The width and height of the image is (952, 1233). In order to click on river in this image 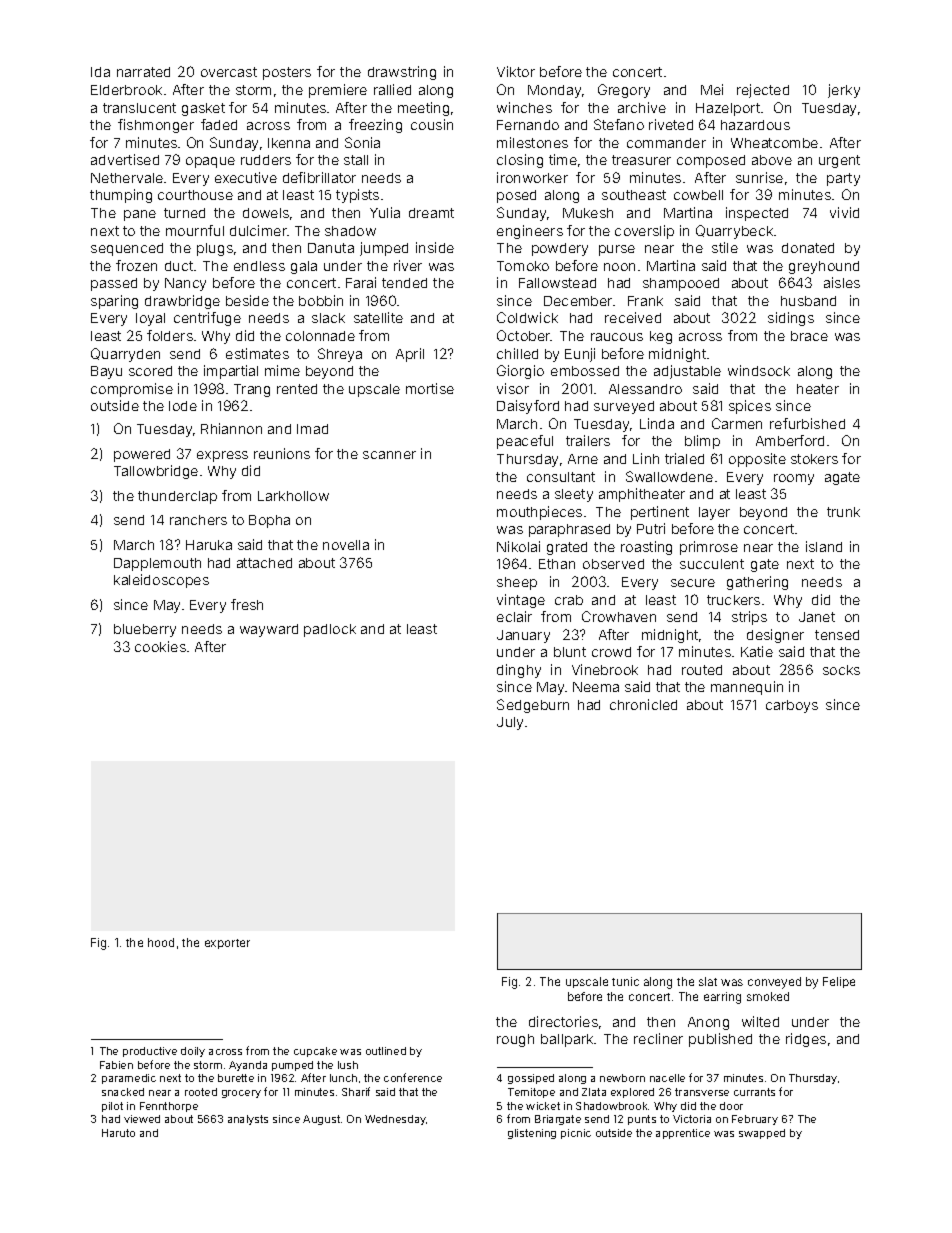, I will do `click(408, 265)`.
